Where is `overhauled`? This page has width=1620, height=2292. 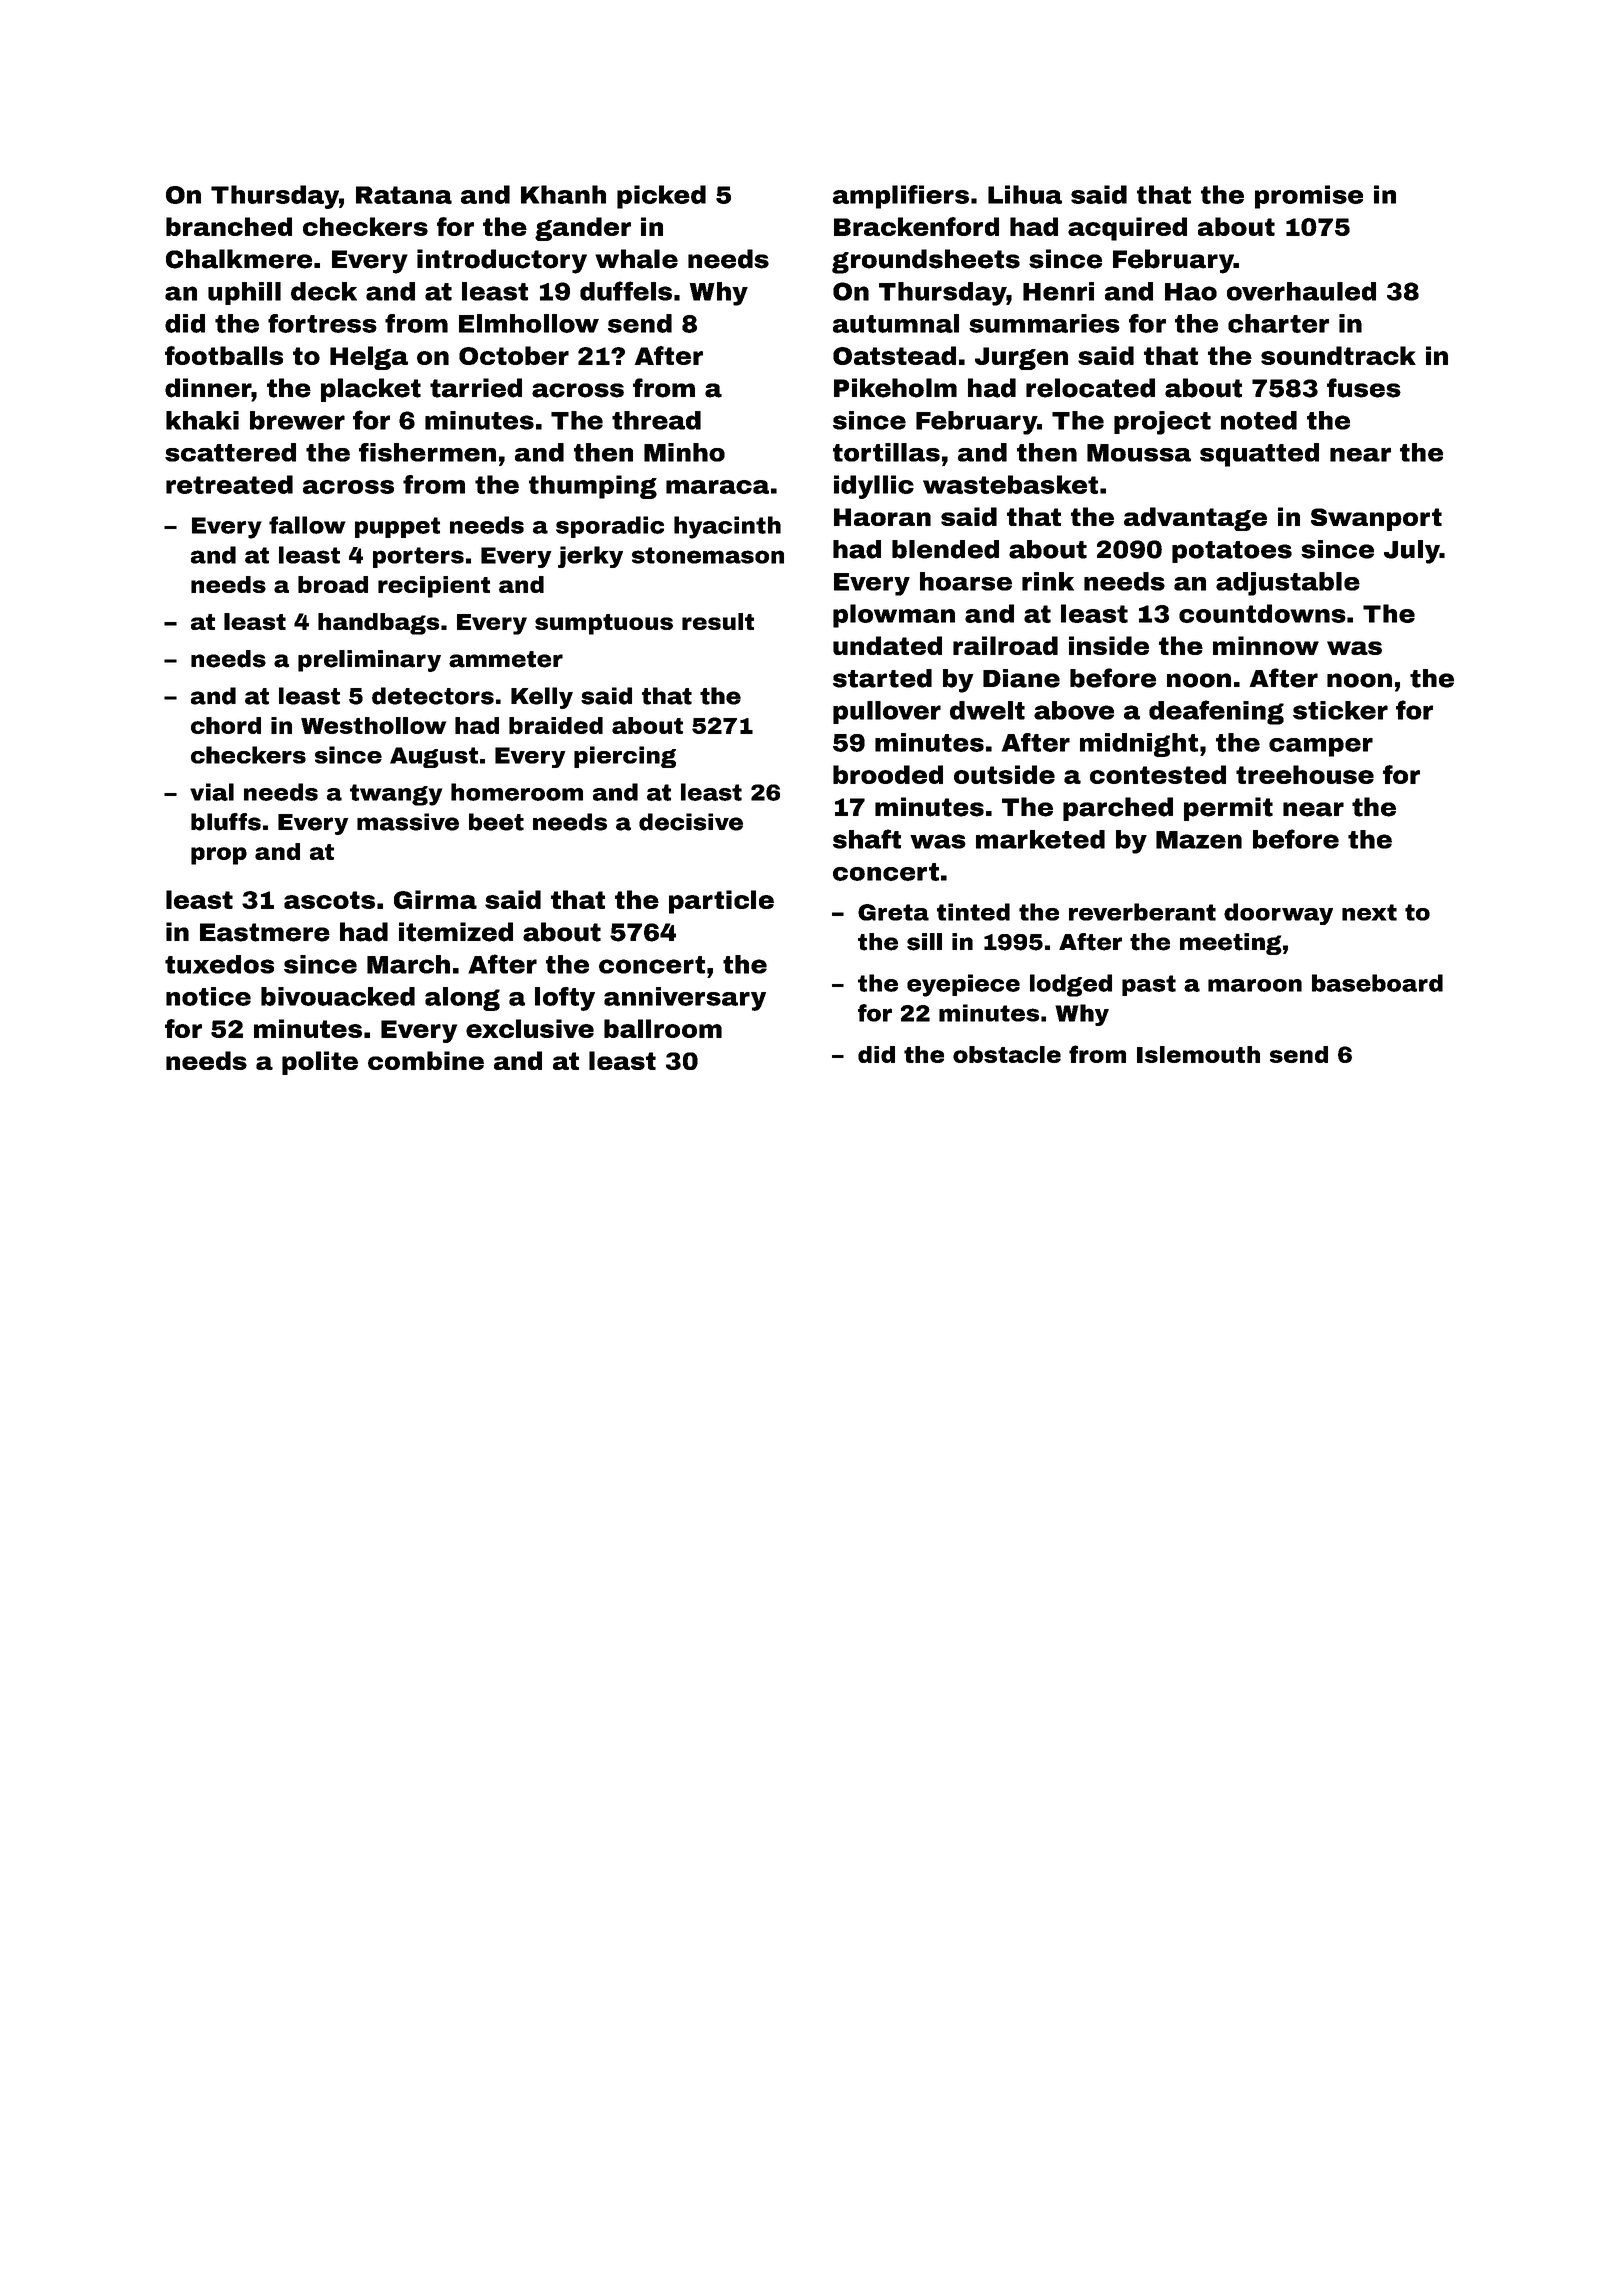
overhauled is located at coordinates (1301, 291).
